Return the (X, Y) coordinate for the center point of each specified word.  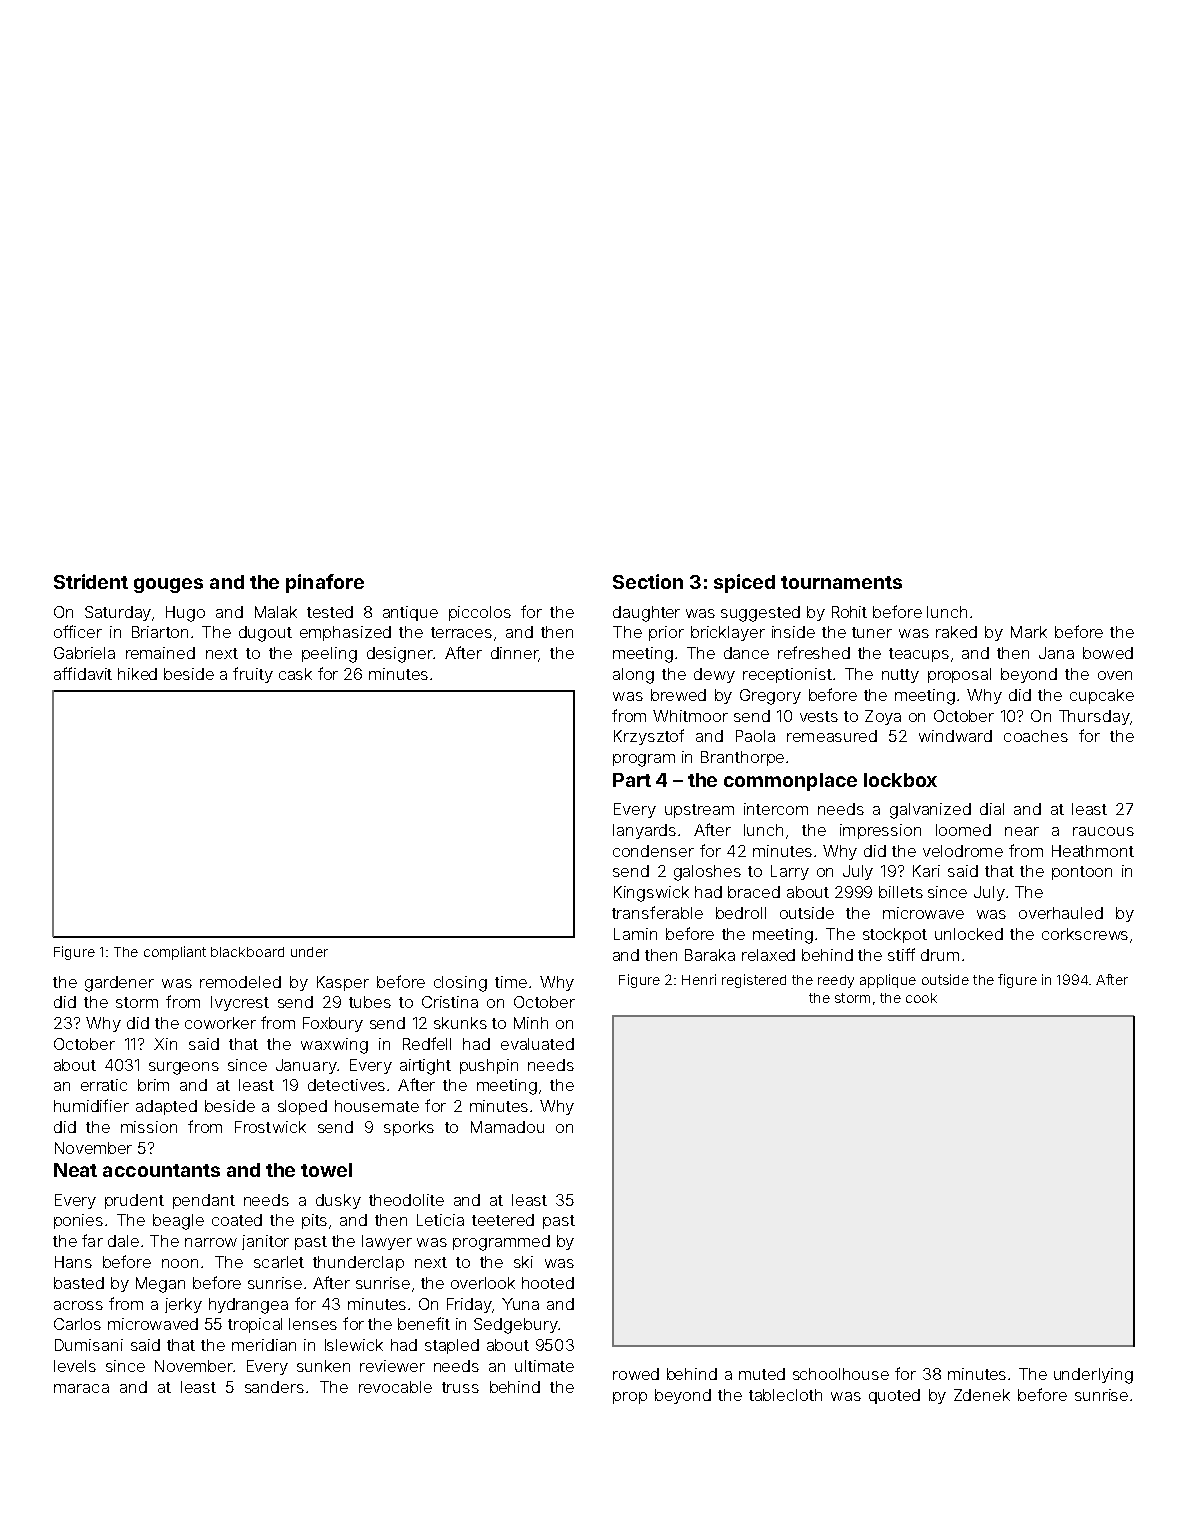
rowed (636, 1374)
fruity (253, 675)
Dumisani (89, 1345)
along (633, 676)
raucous (1103, 831)
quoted (894, 1396)
